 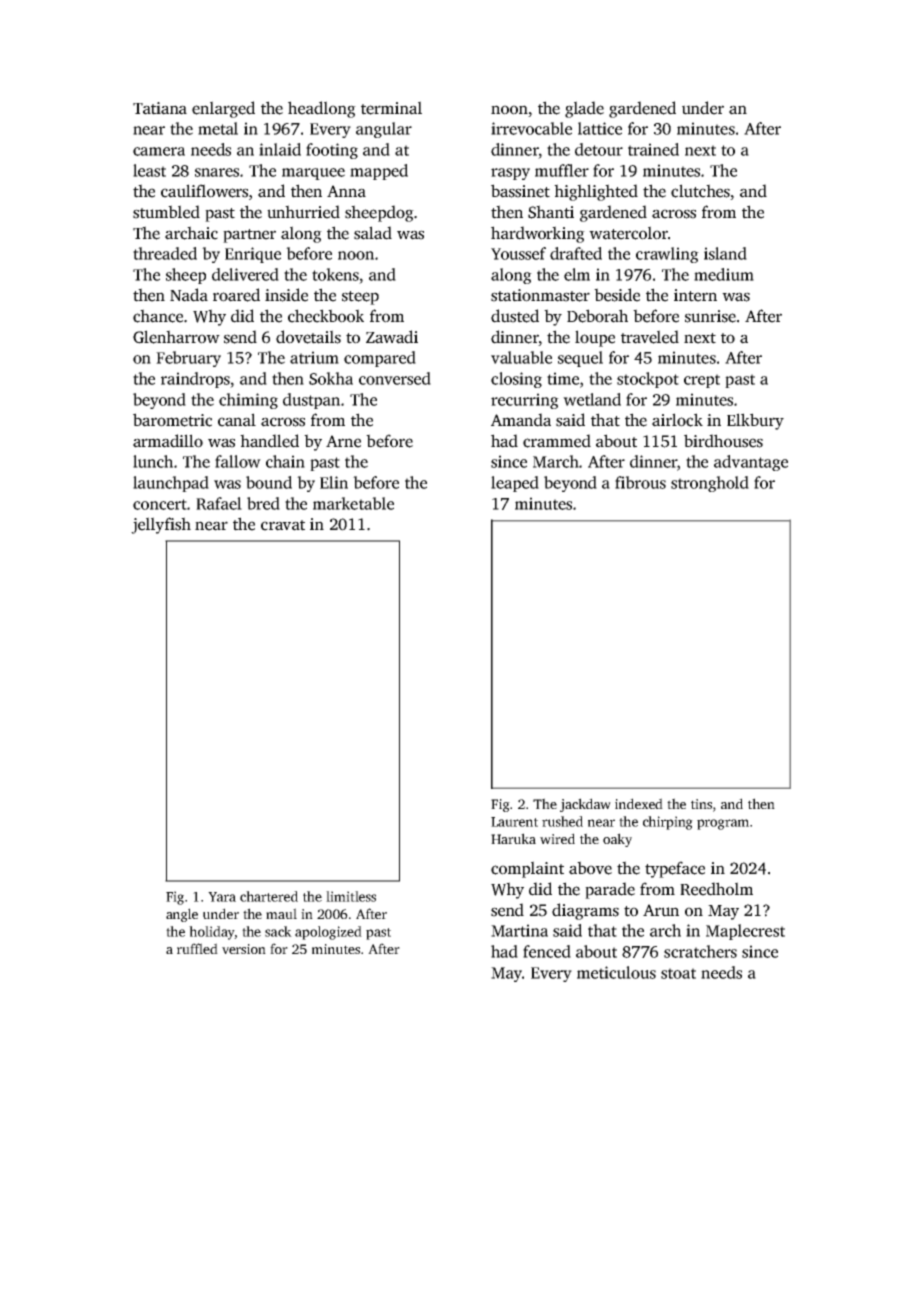 What do you see at coordinates (353, 503) in the screenshot?
I see `marketable` at bounding box center [353, 503].
